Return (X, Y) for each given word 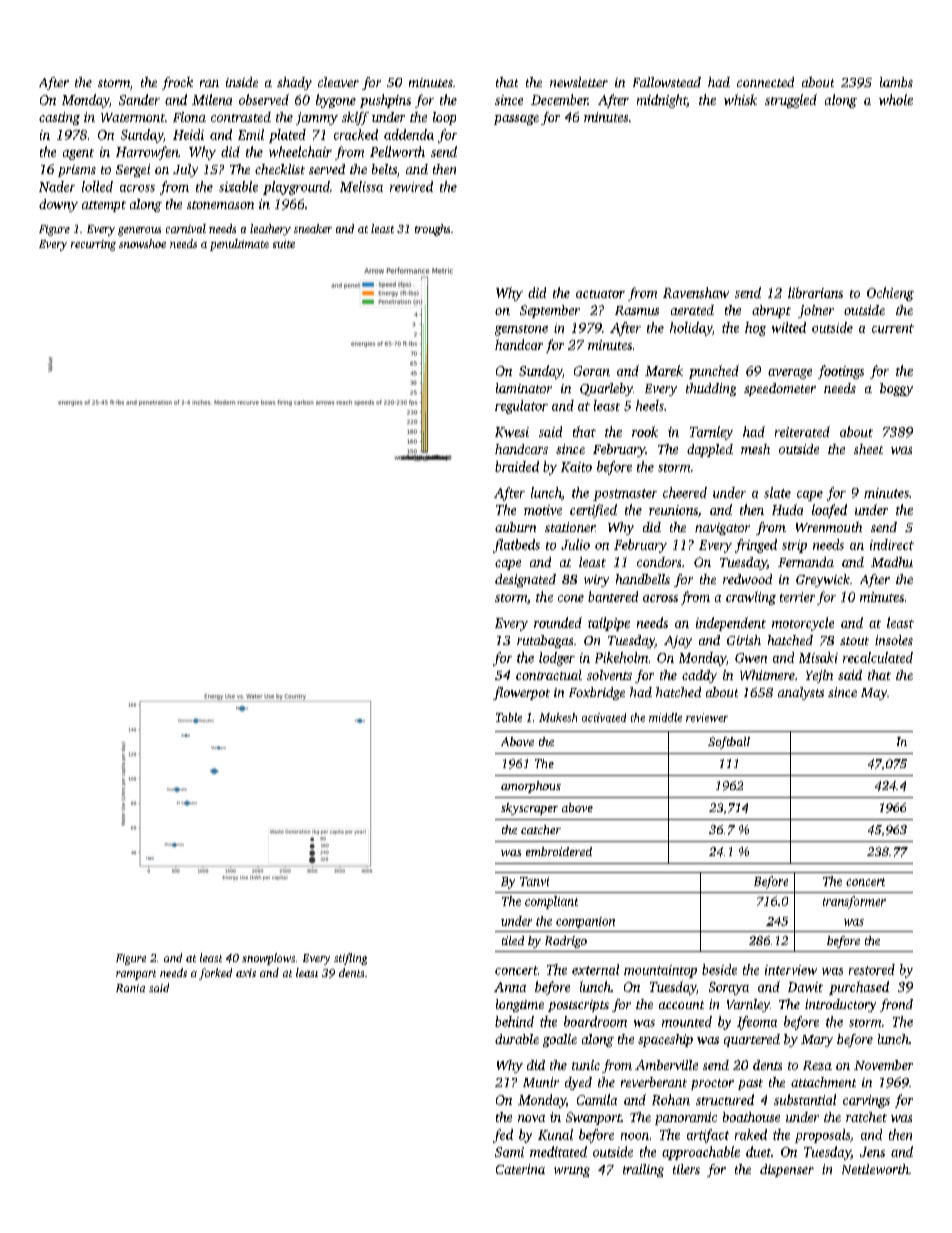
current (893, 328)
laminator (524, 388)
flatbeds (516, 546)
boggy (896, 389)
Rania (130, 988)
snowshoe (142, 243)
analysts (801, 693)
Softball (729, 743)
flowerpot (521, 693)
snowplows (268, 959)
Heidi (188, 134)
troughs (432, 230)
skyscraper (529, 809)
